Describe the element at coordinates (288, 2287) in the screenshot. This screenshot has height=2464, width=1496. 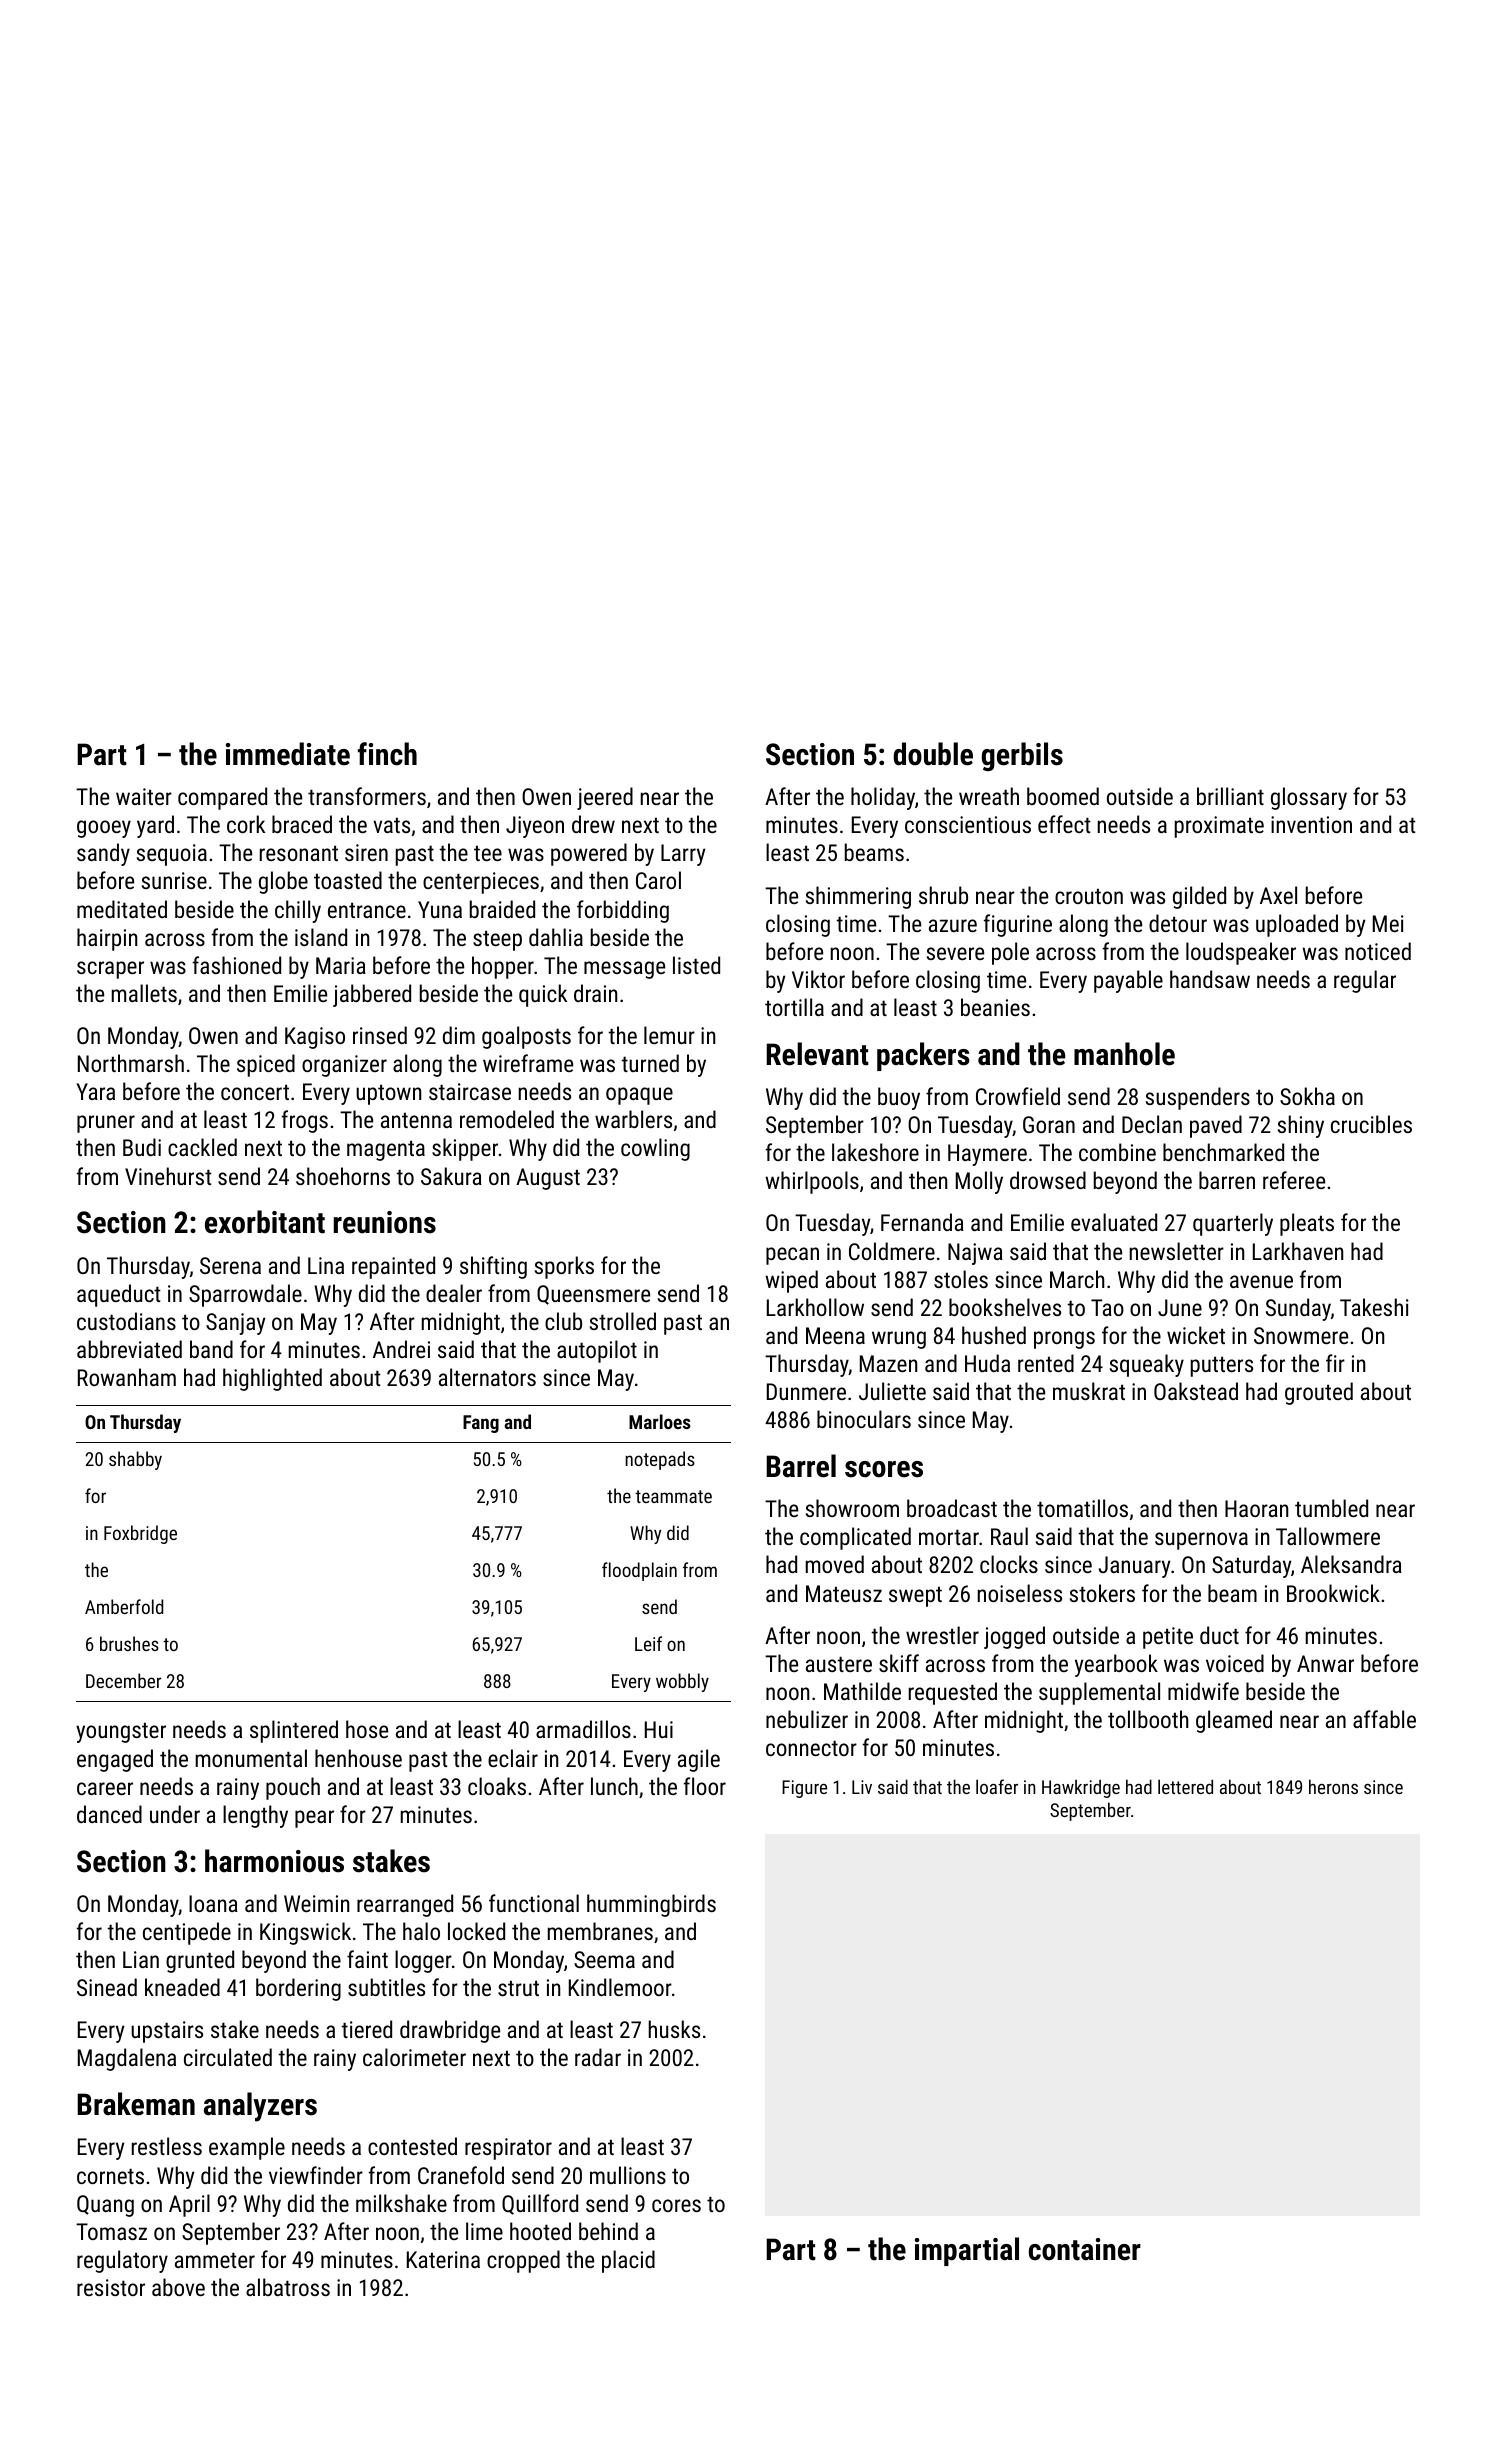
I see `albatross` at that location.
